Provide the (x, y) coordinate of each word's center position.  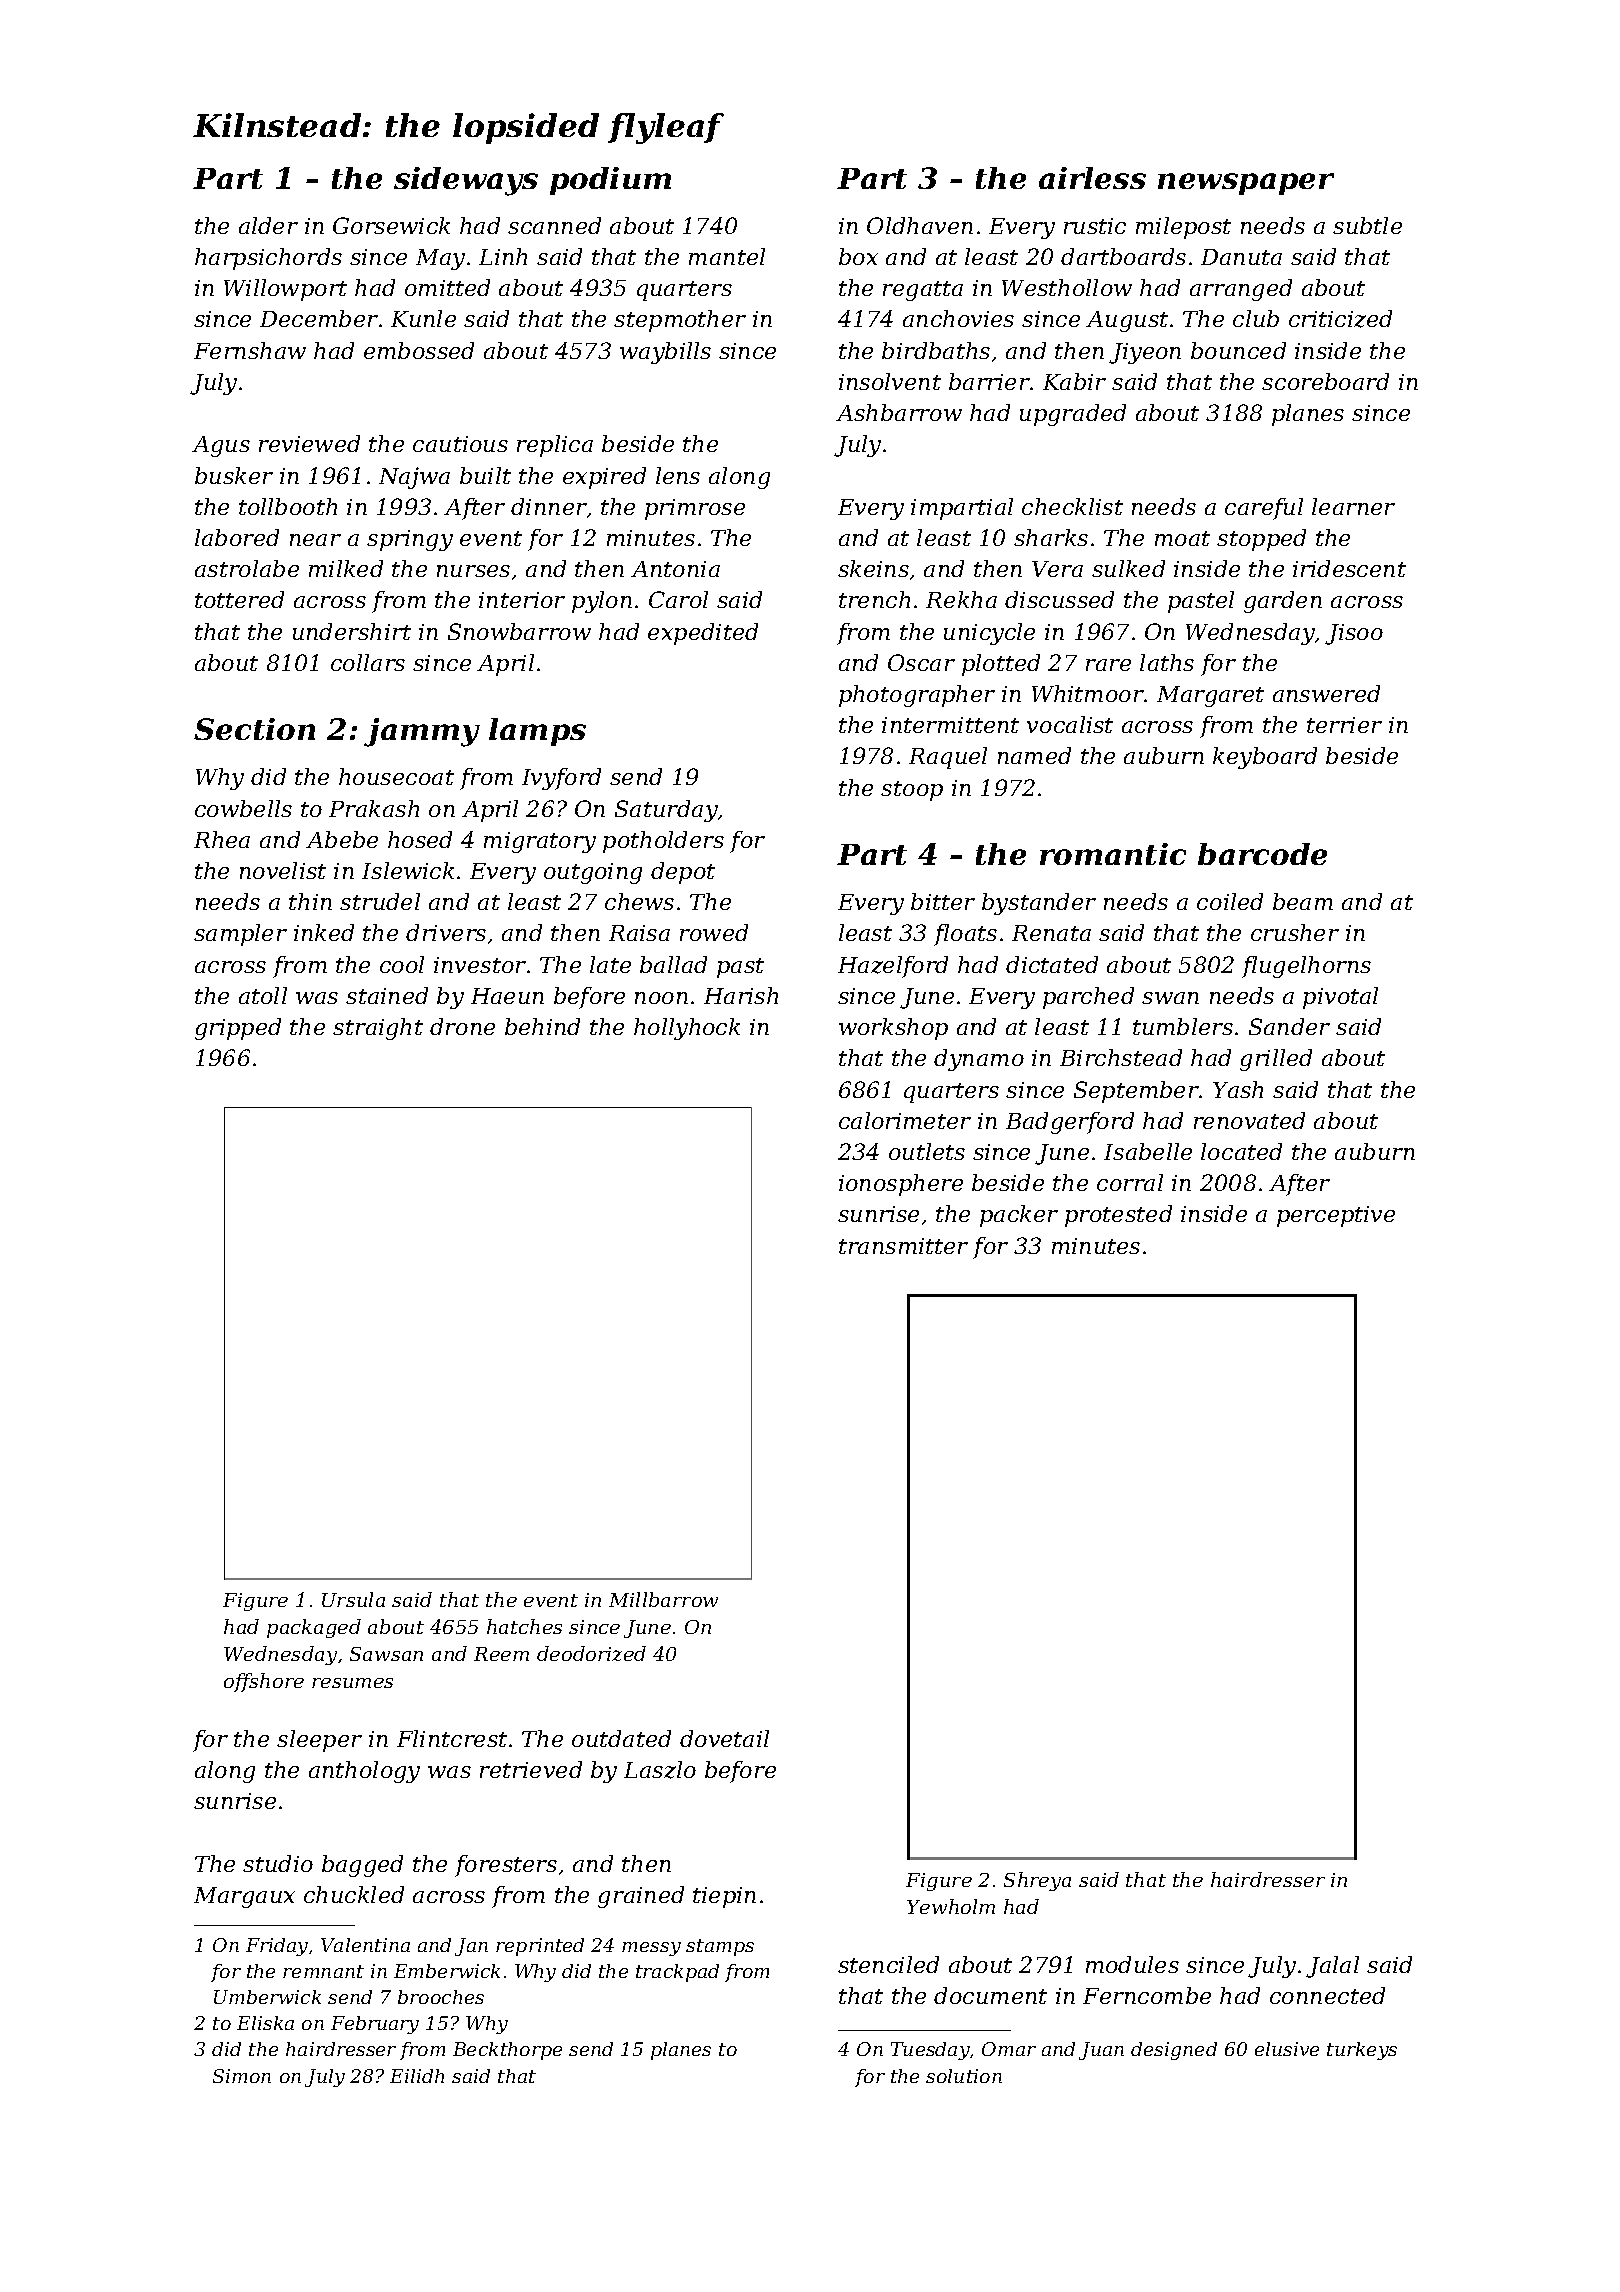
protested (1118, 1216)
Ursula (353, 1599)
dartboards (1123, 256)
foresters (506, 1866)
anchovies (958, 318)
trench (874, 599)
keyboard (1265, 758)
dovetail (724, 1738)
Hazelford (893, 967)
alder (268, 225)
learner (1353, 506)
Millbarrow (663, 1599)
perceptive (1336, 1216)
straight (378, 1029)
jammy (422, 732)
